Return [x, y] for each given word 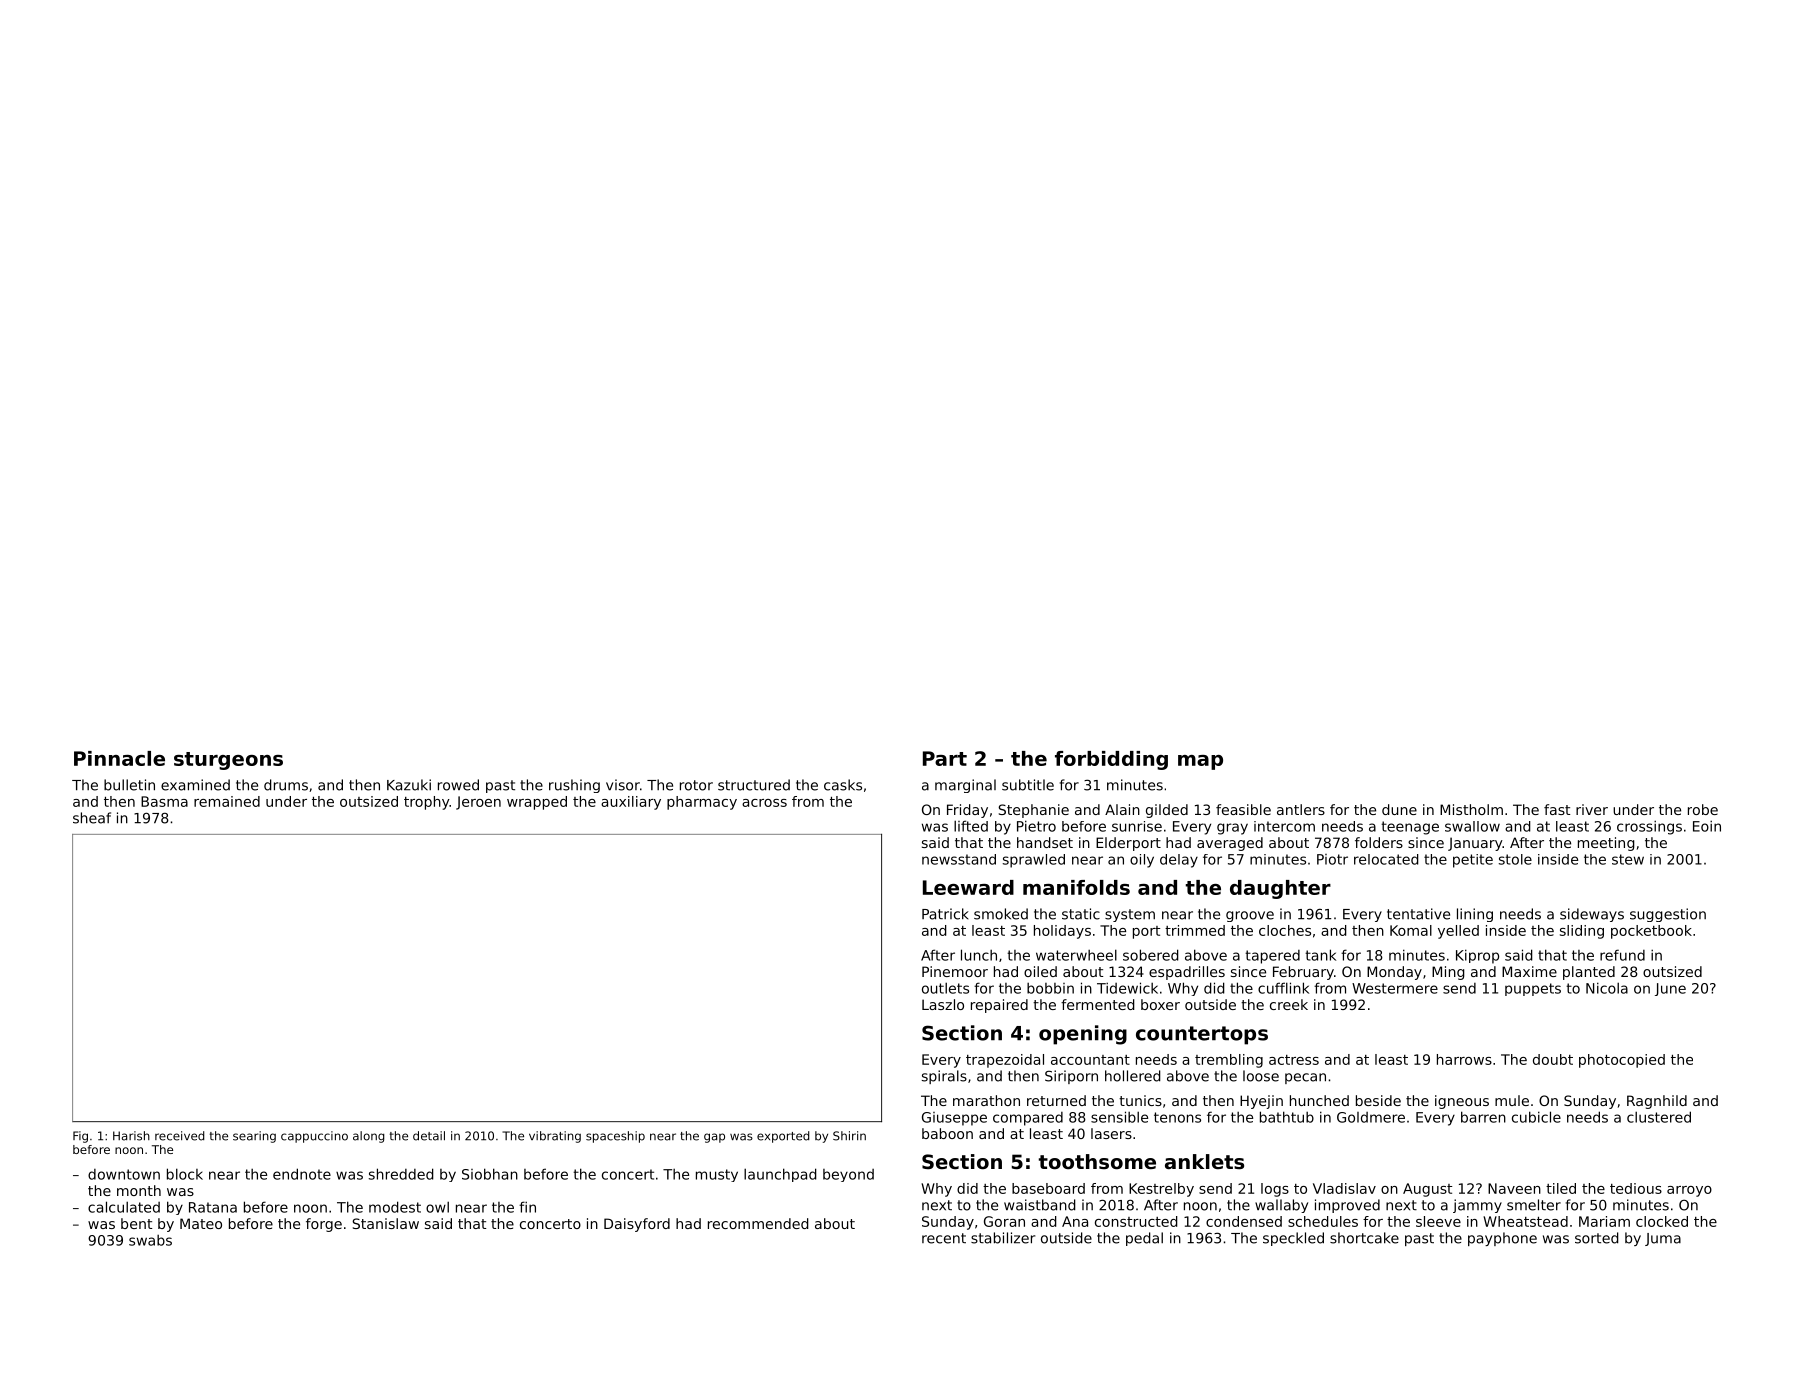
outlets [945, 988]
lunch [979, 955]
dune [1399, 809]
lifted [971, 826]
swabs [150, 1240]
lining [1475, 915]
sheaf [92, 818]
